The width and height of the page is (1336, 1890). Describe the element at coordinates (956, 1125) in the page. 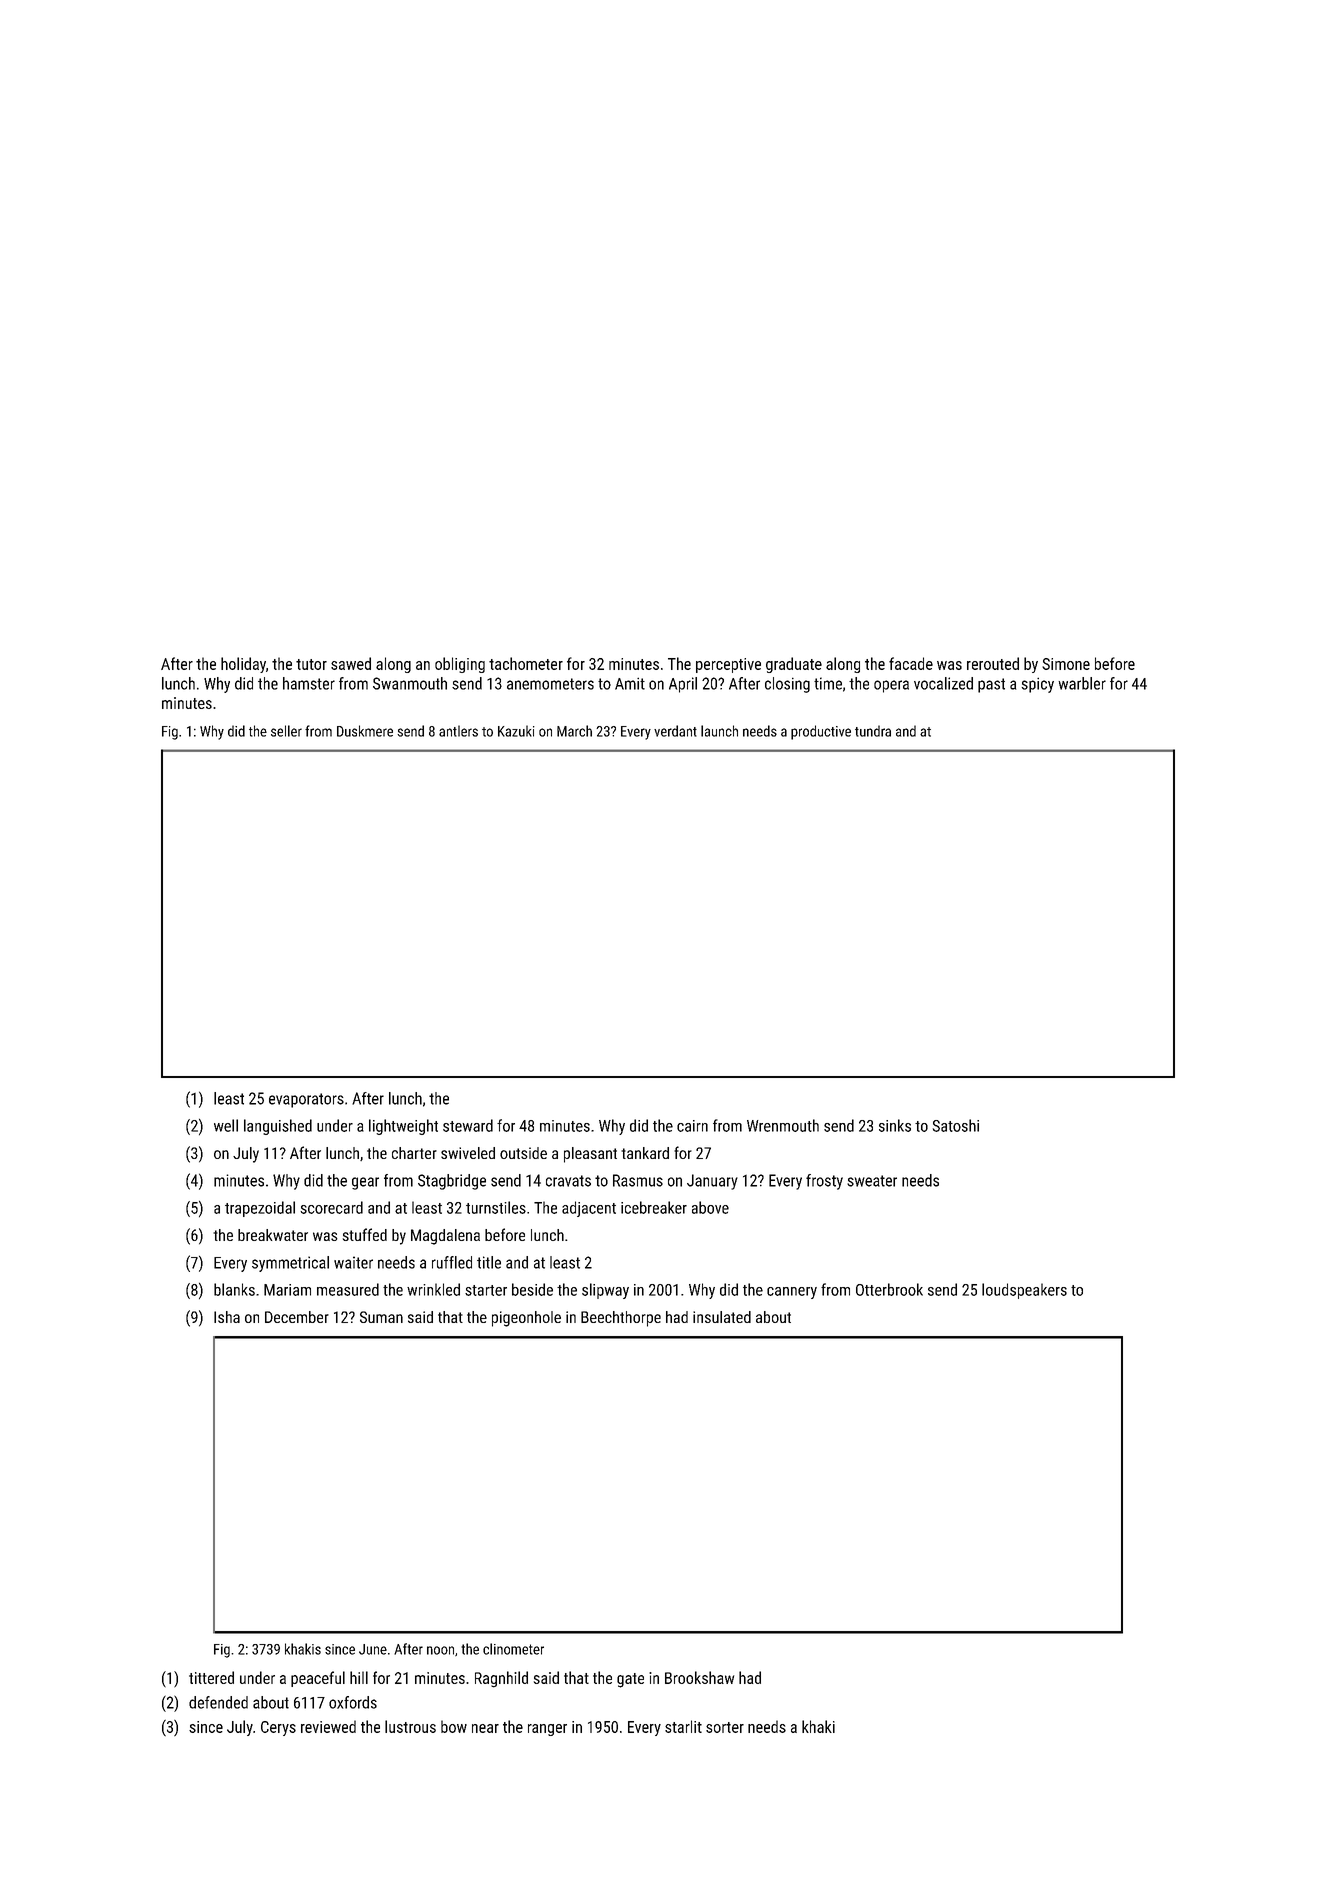

I see `Satoshi` at that location.
